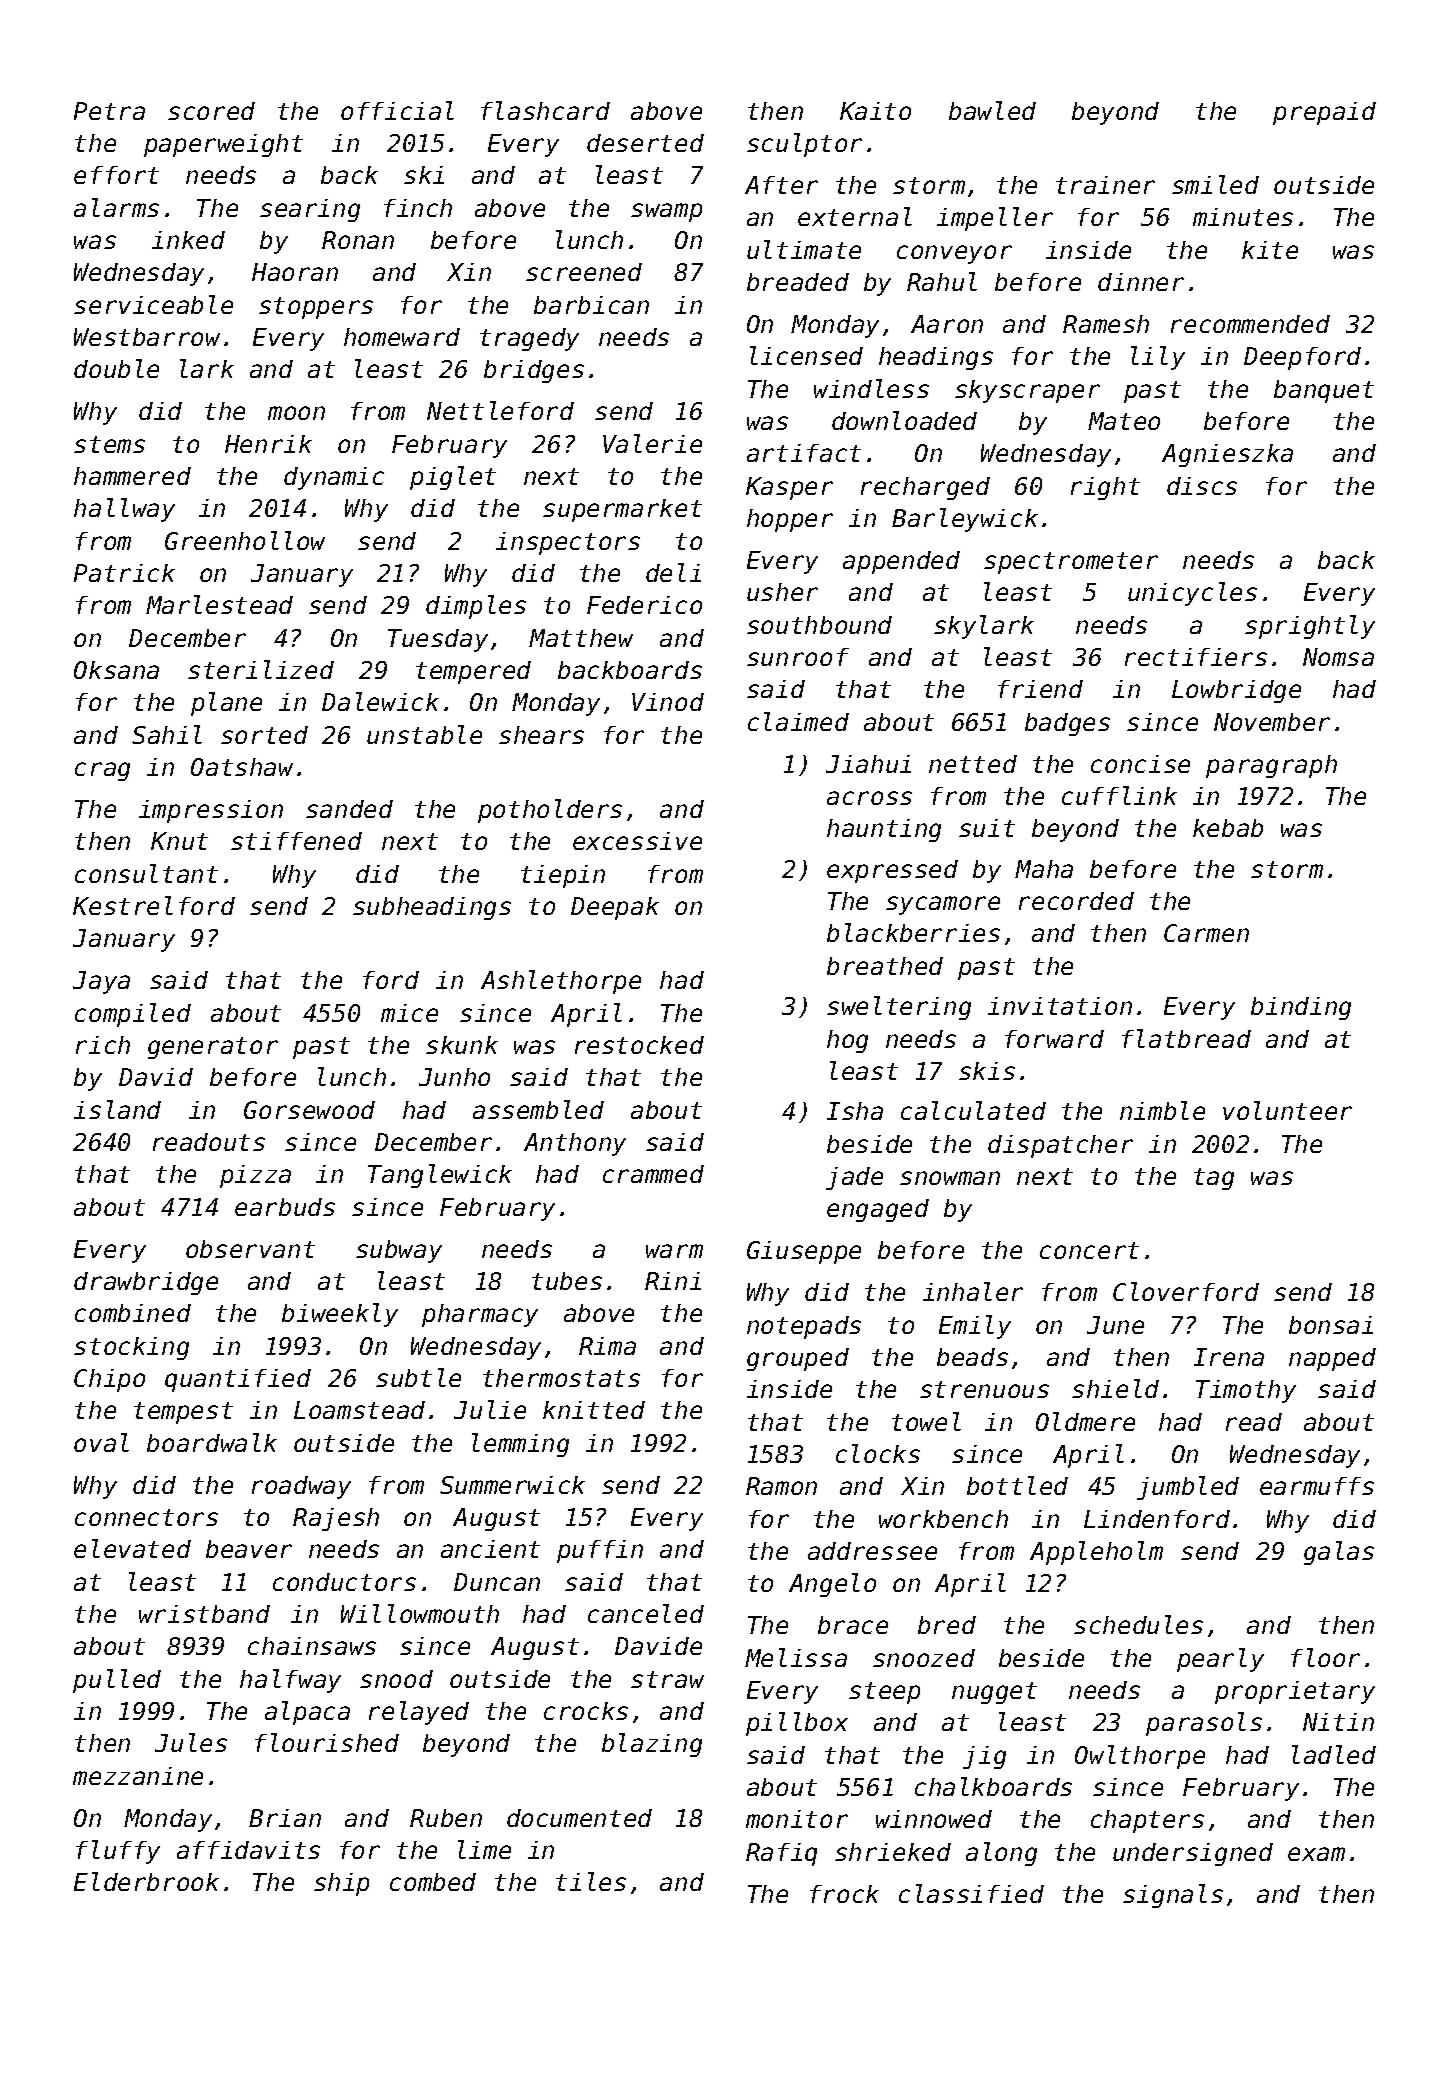 This document has width=1450, height=2100. What do you see at coordinates (341, 1884) in the document?
I see `ship` at bounding box center [341, 1884].
